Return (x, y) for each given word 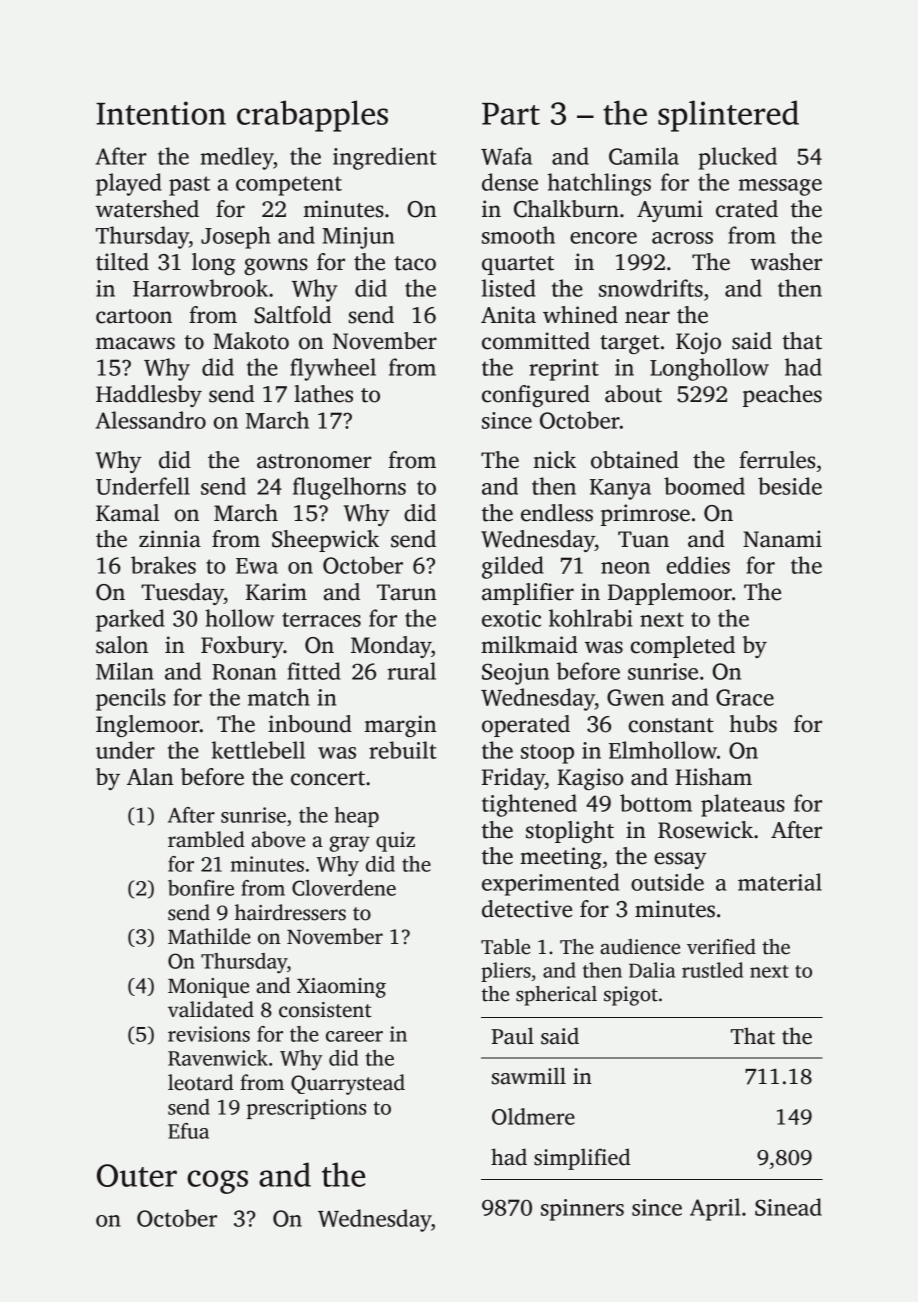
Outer (137, 1175)
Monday (391, 647)
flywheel (333, 369)
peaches (782, 396)
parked (130, 620)
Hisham (713, 777)
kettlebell (258, 750)
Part (511, 114)
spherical (556, 996)
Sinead (788, 1207)
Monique (208, 988)
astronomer (314, 461)
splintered (728, 116)
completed (683, 647)
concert (328, 778)
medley (237, 158)
